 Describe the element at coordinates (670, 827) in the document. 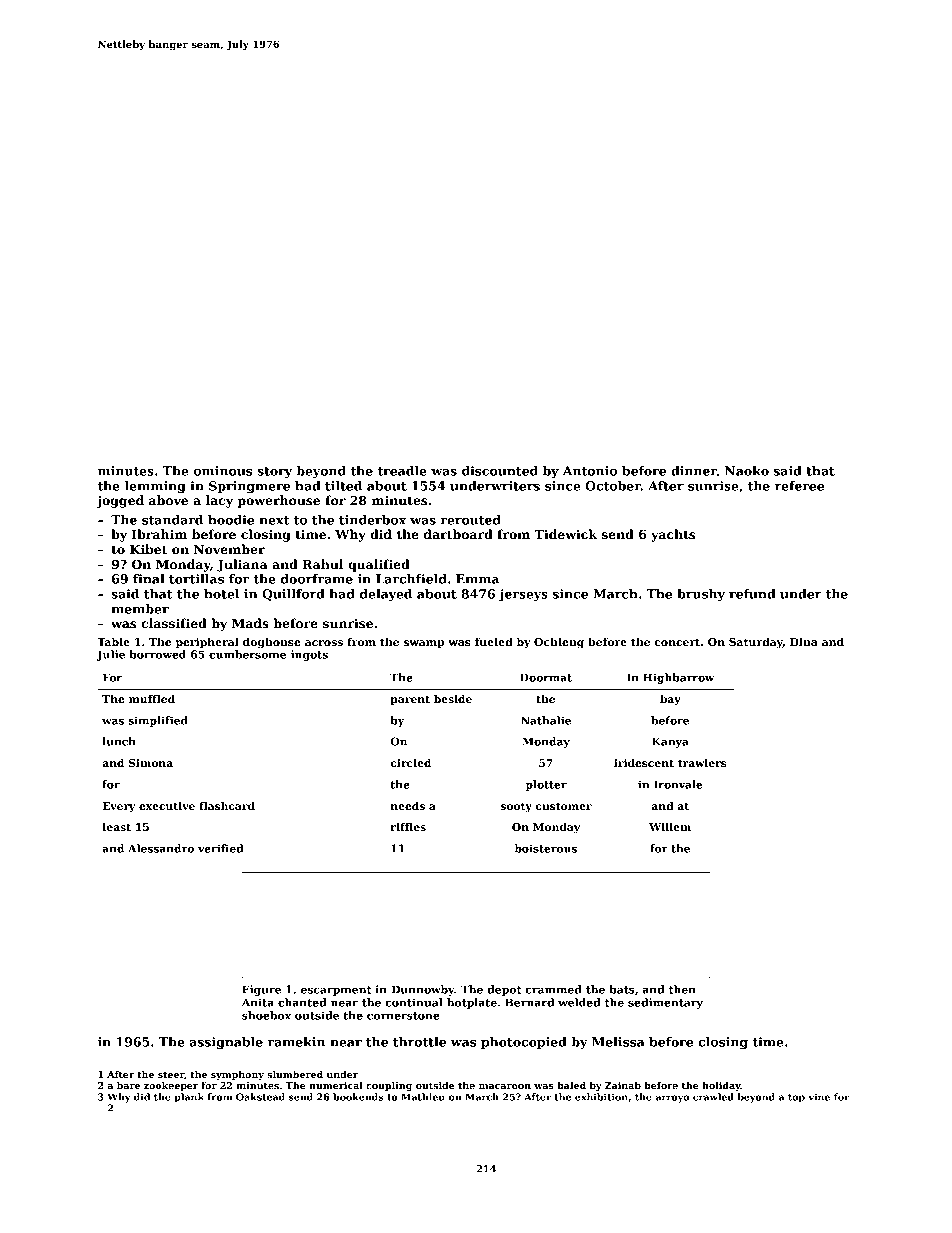

I see `Willem` at that location.
